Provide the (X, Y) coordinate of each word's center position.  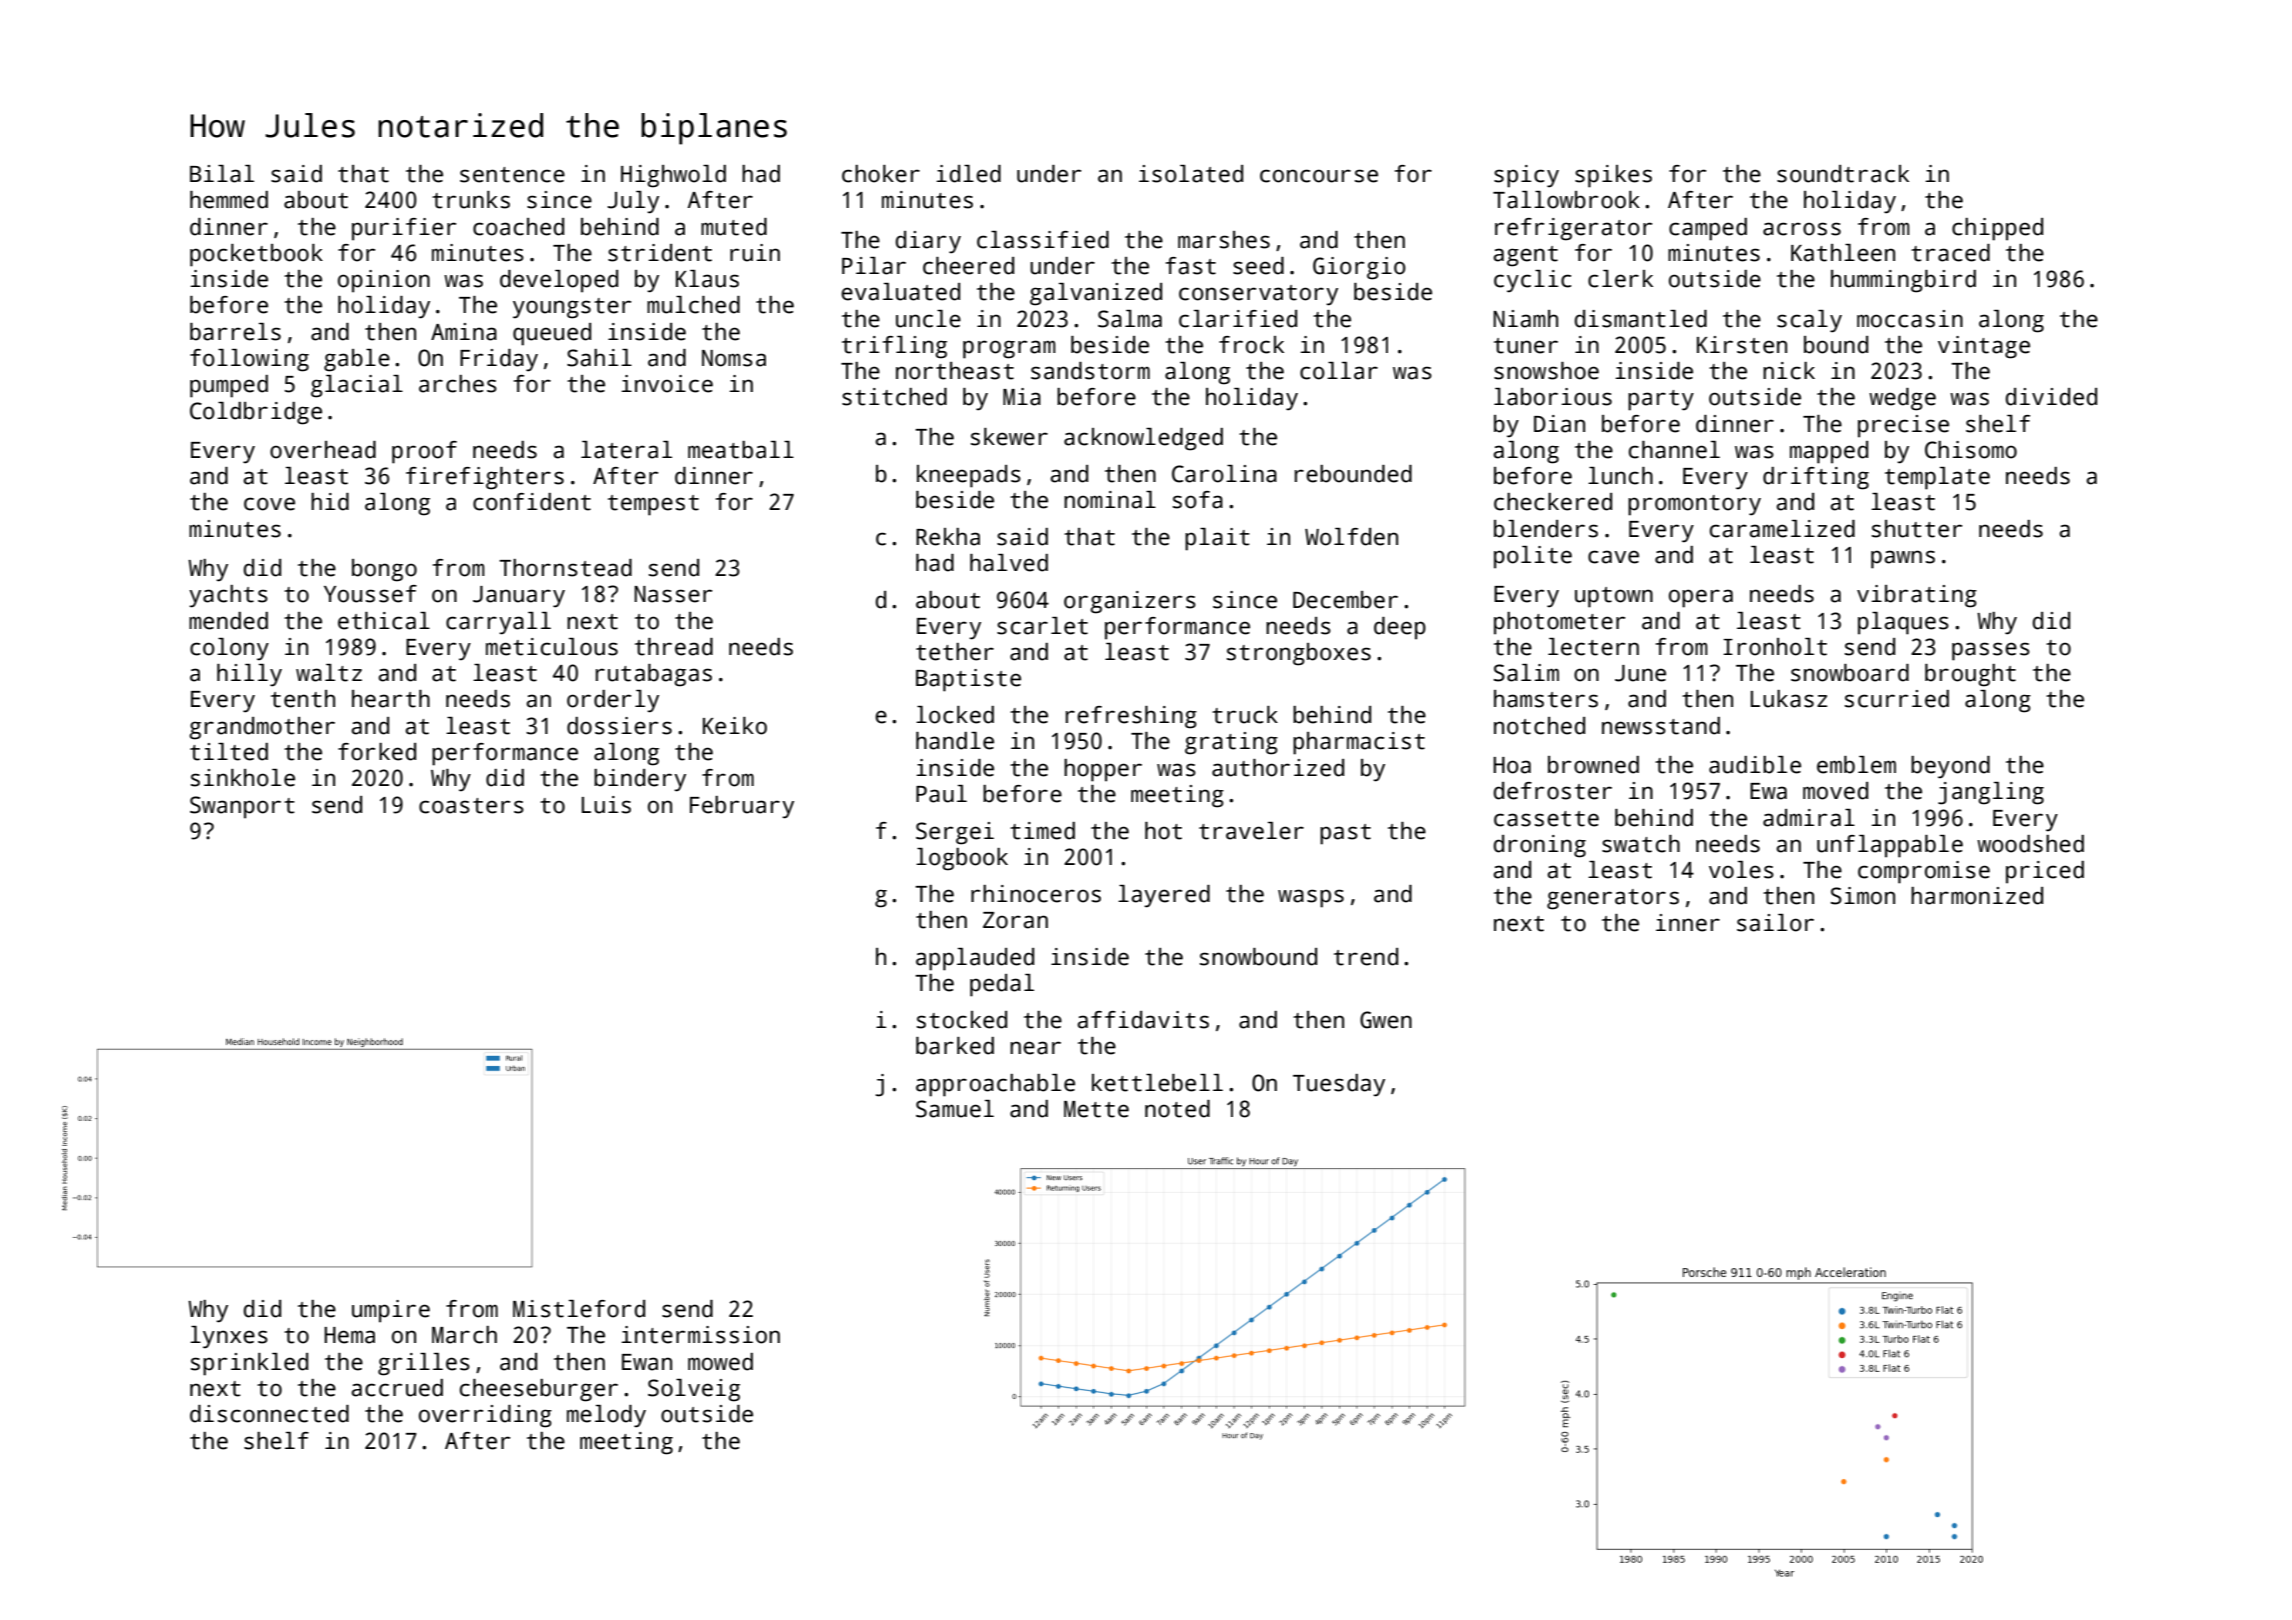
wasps (1311, 898)
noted (1177, 1109)
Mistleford (579, 1309)
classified (1043, 240)
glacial (357, 386)
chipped (1997, 229)
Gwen (1386, 1020)
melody (606, 1416)
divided (2051, 397)
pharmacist (1359, 743)
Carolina (1224, 474)
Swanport (242, 807)
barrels (235, 332)
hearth (391, 699)
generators (1613, 899)
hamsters (1546, 699)
